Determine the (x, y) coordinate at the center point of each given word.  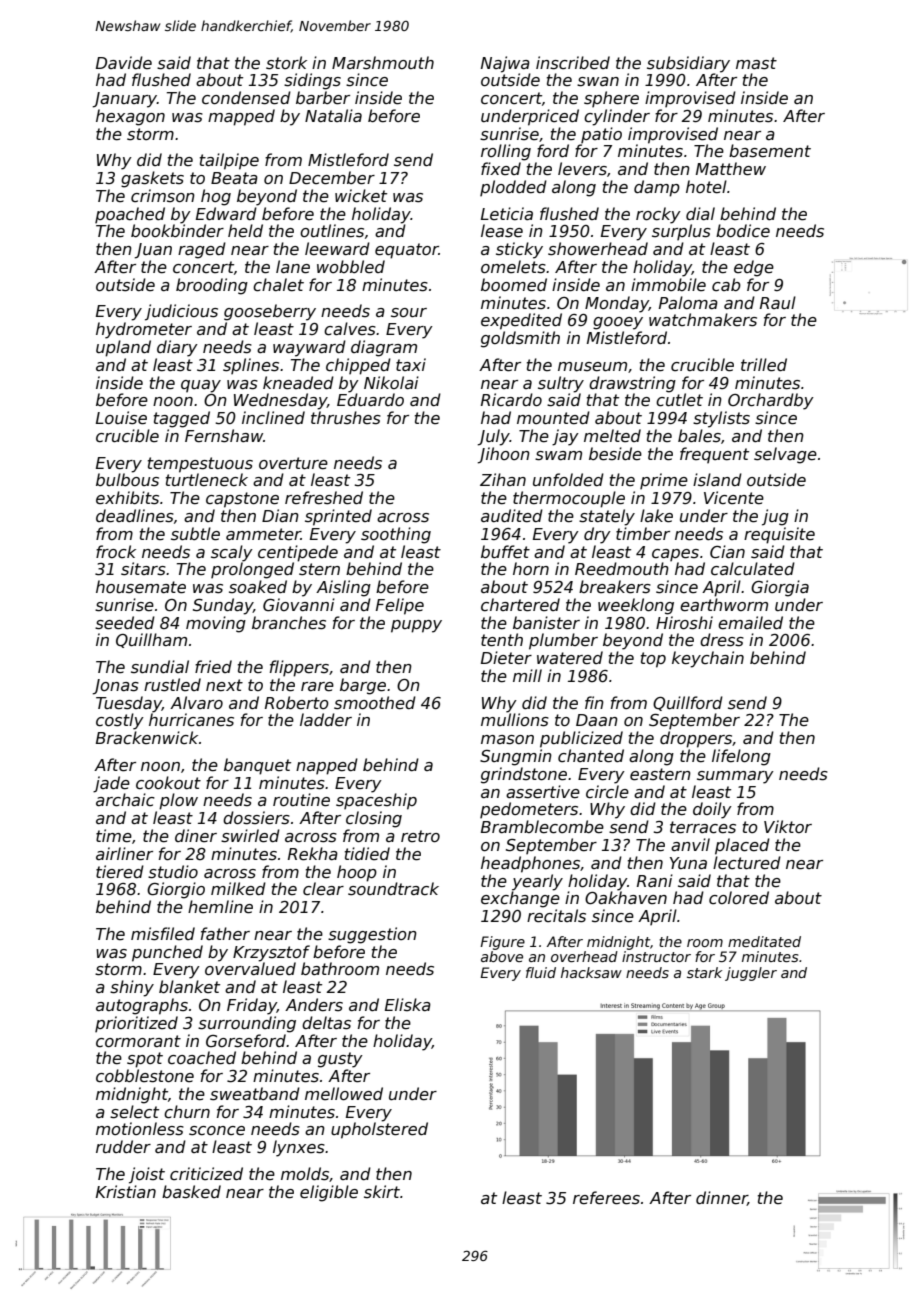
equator (407, 251)
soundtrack (393, 889)
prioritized (136, 1024)
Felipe (400, 606)
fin (594, 702)
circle (607, 792)
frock (116, 551)
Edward (226, 213)
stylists (721, 419)
